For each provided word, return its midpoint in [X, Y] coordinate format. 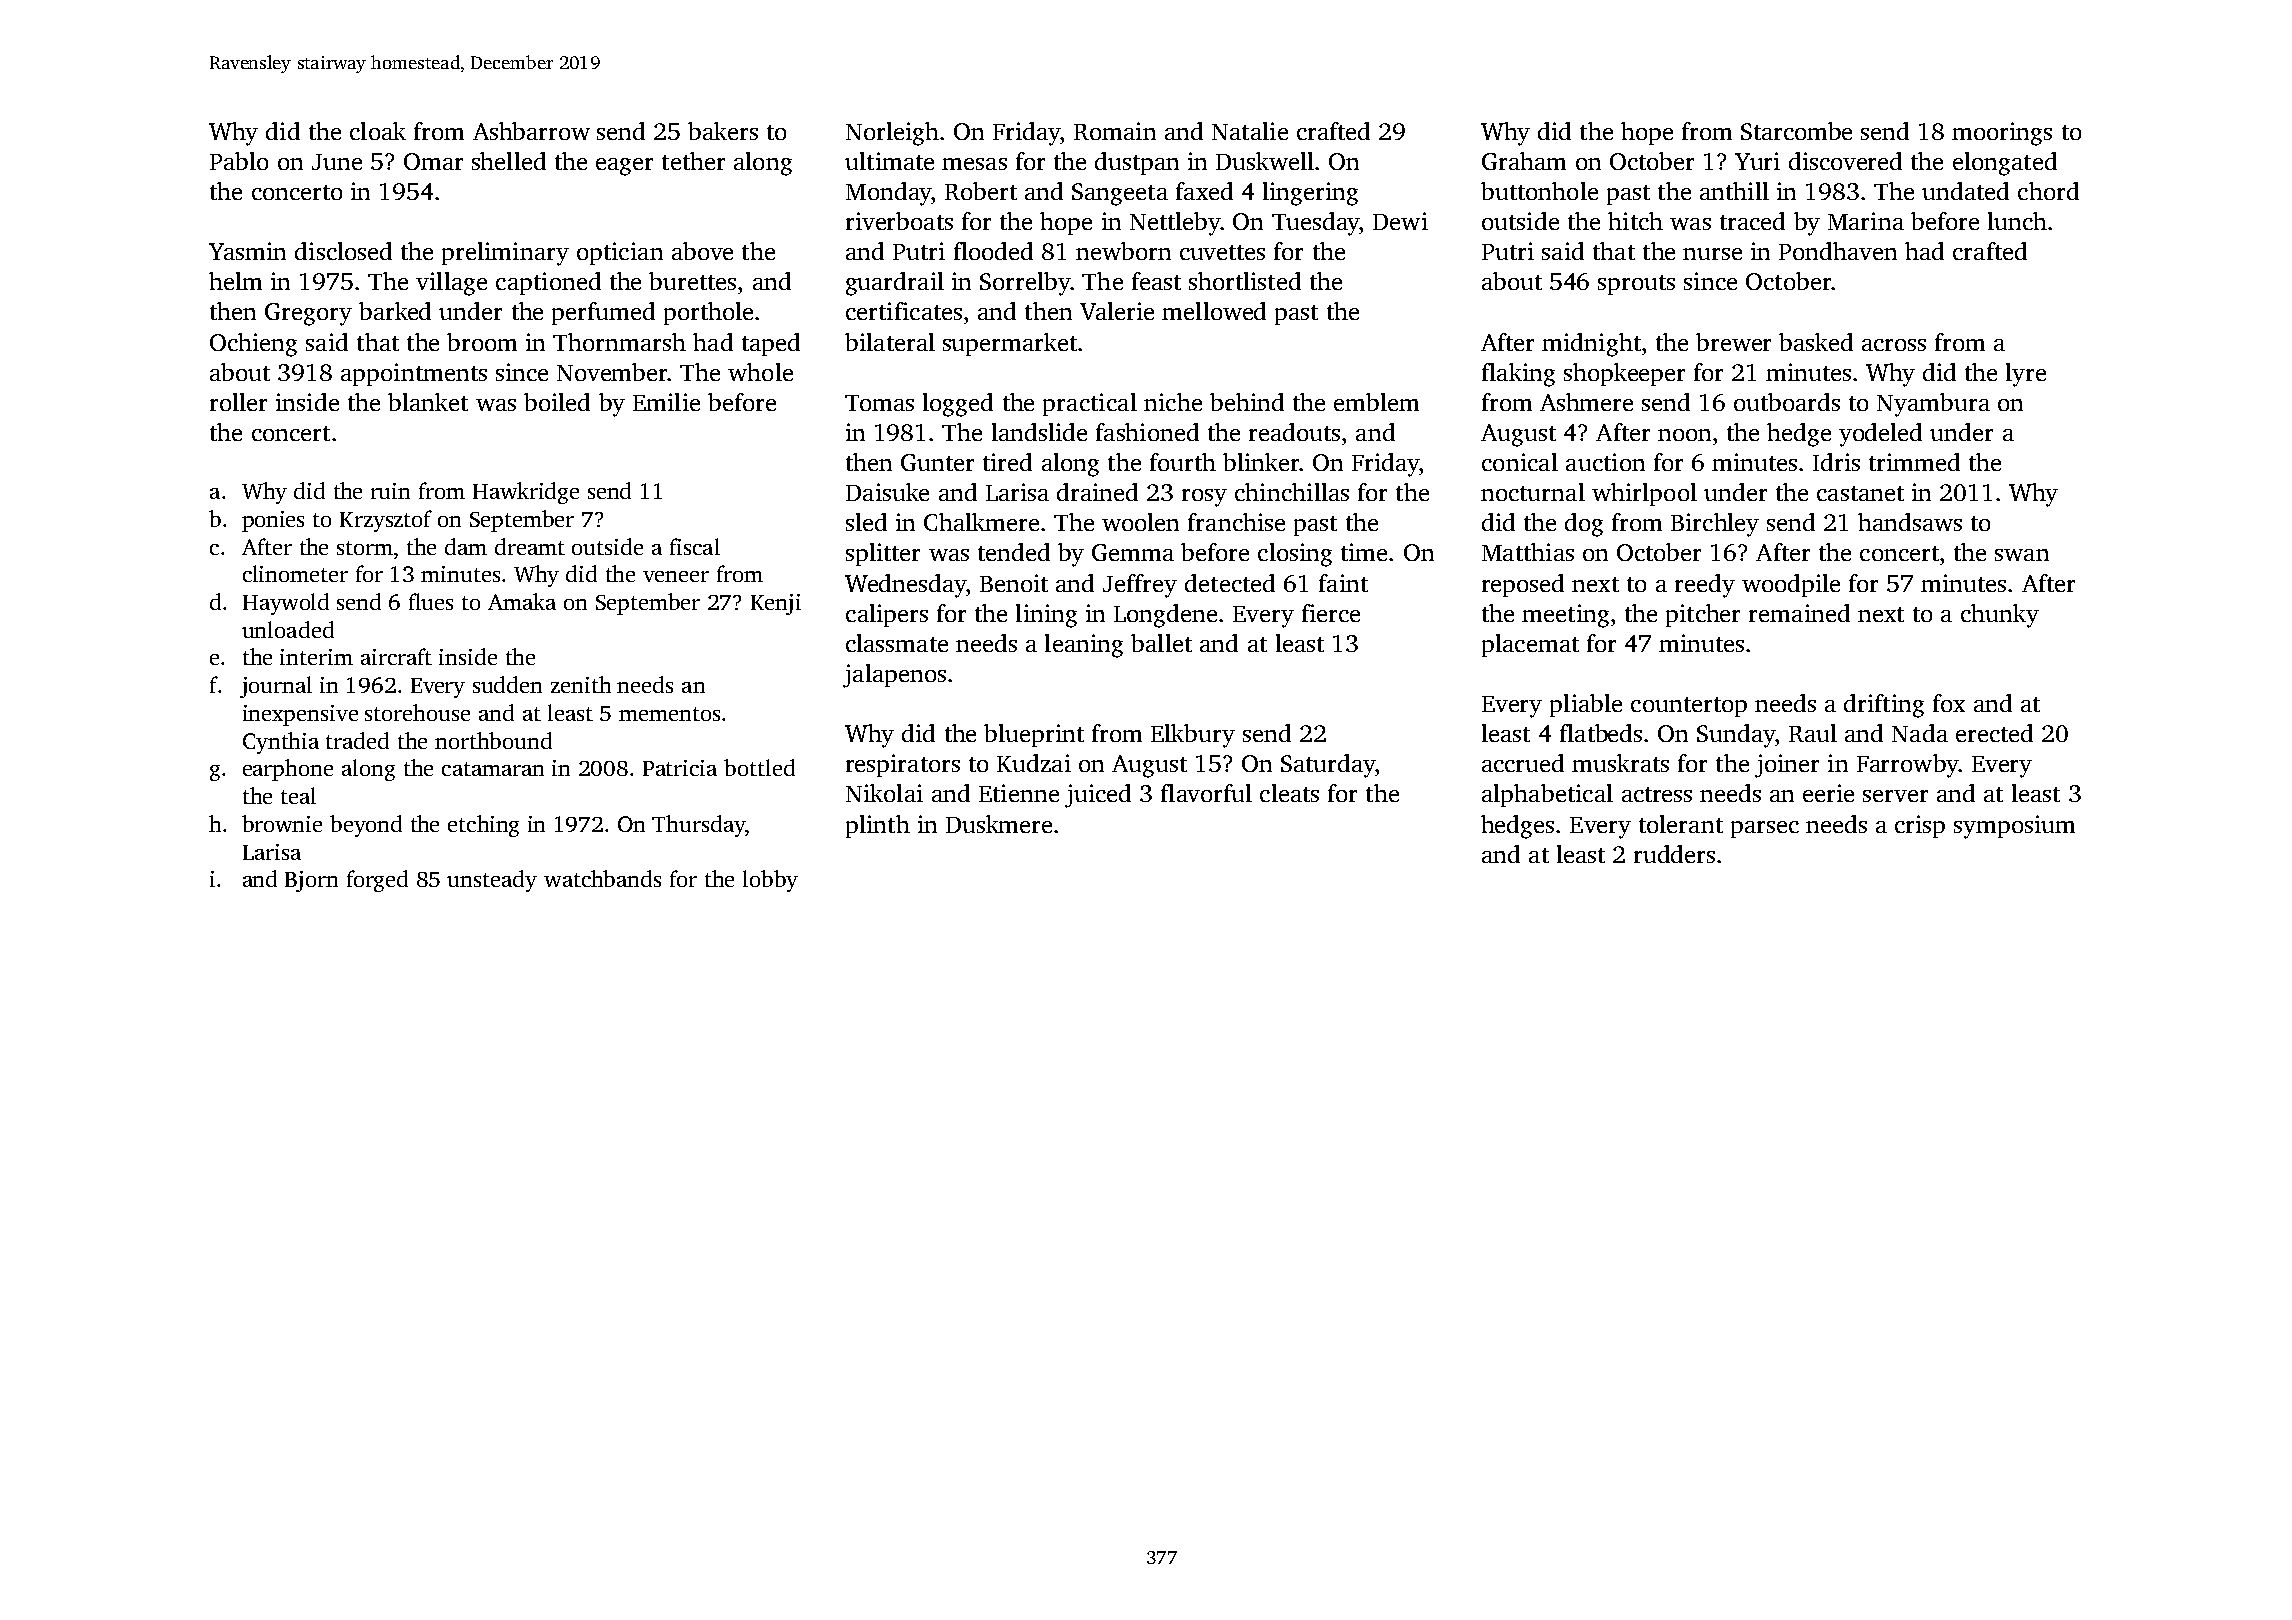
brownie [282, 823]
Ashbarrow [531, 131]
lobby [770, 881]
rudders [1674, 854]
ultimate [889, 161]
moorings [2002, 134]
